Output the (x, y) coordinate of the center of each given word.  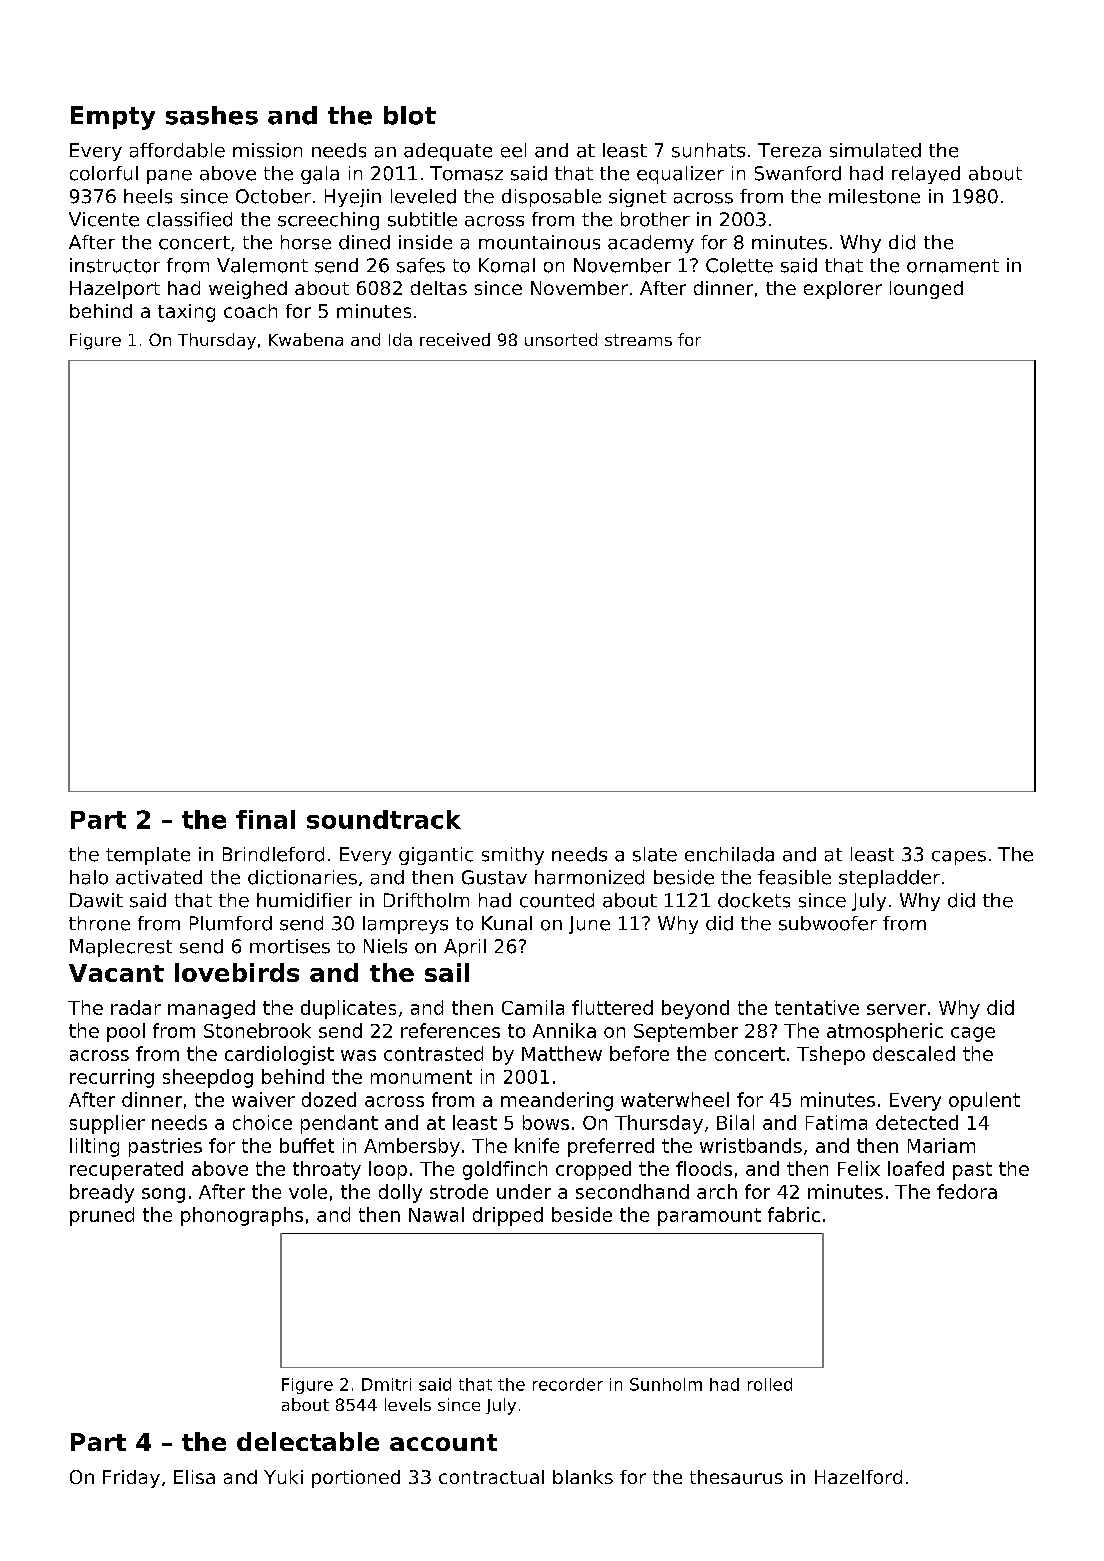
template (148, 856)
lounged (926, 290)
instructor (115, 265)
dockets (754, 900)
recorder (568, 1384)
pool (126, 1032)
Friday (131, 1479)
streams (638, 340)
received (455, 339)
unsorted (561, 339)
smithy (513, 856)
